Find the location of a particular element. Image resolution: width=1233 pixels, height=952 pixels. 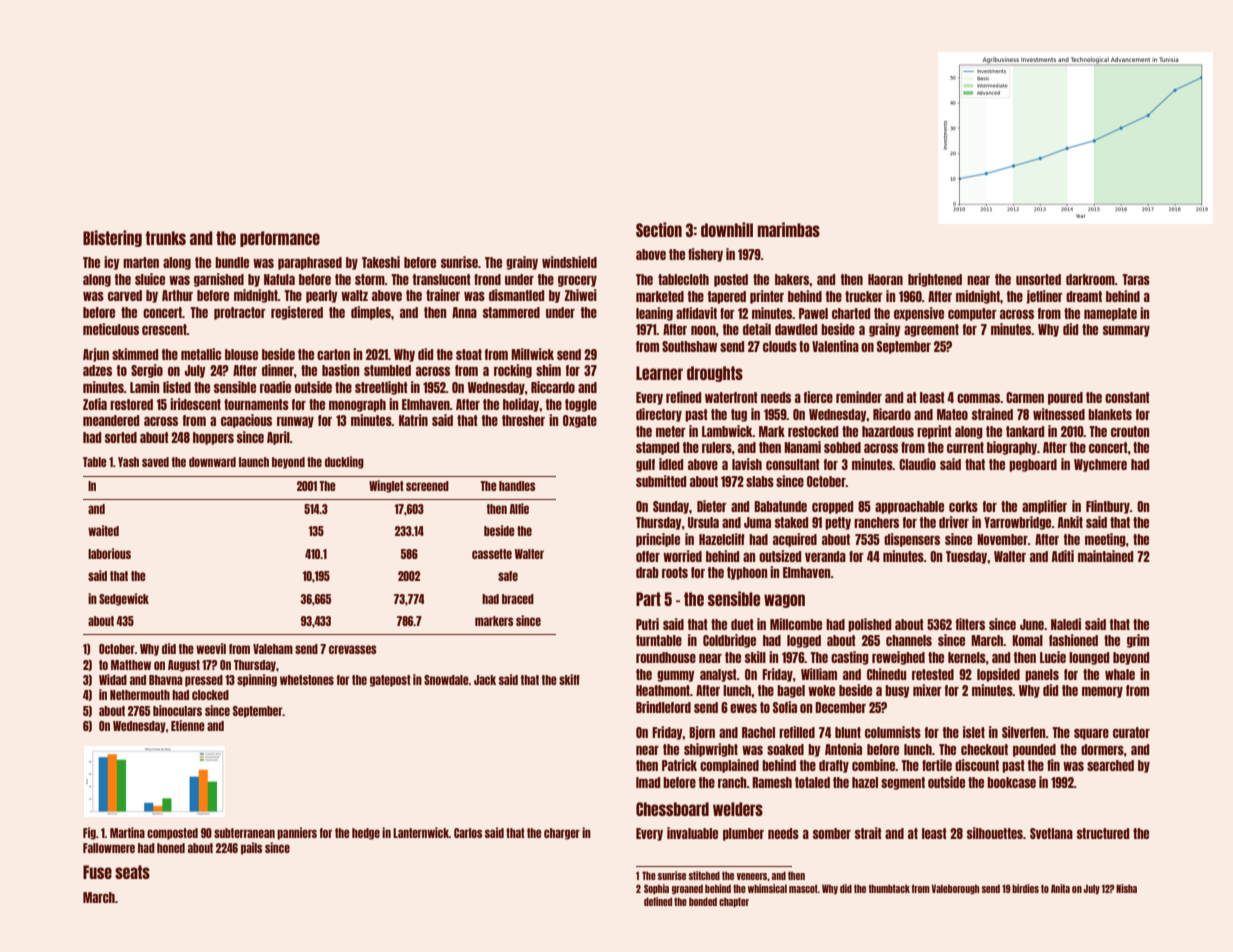

windshield is located at coordinates (569, 262).
